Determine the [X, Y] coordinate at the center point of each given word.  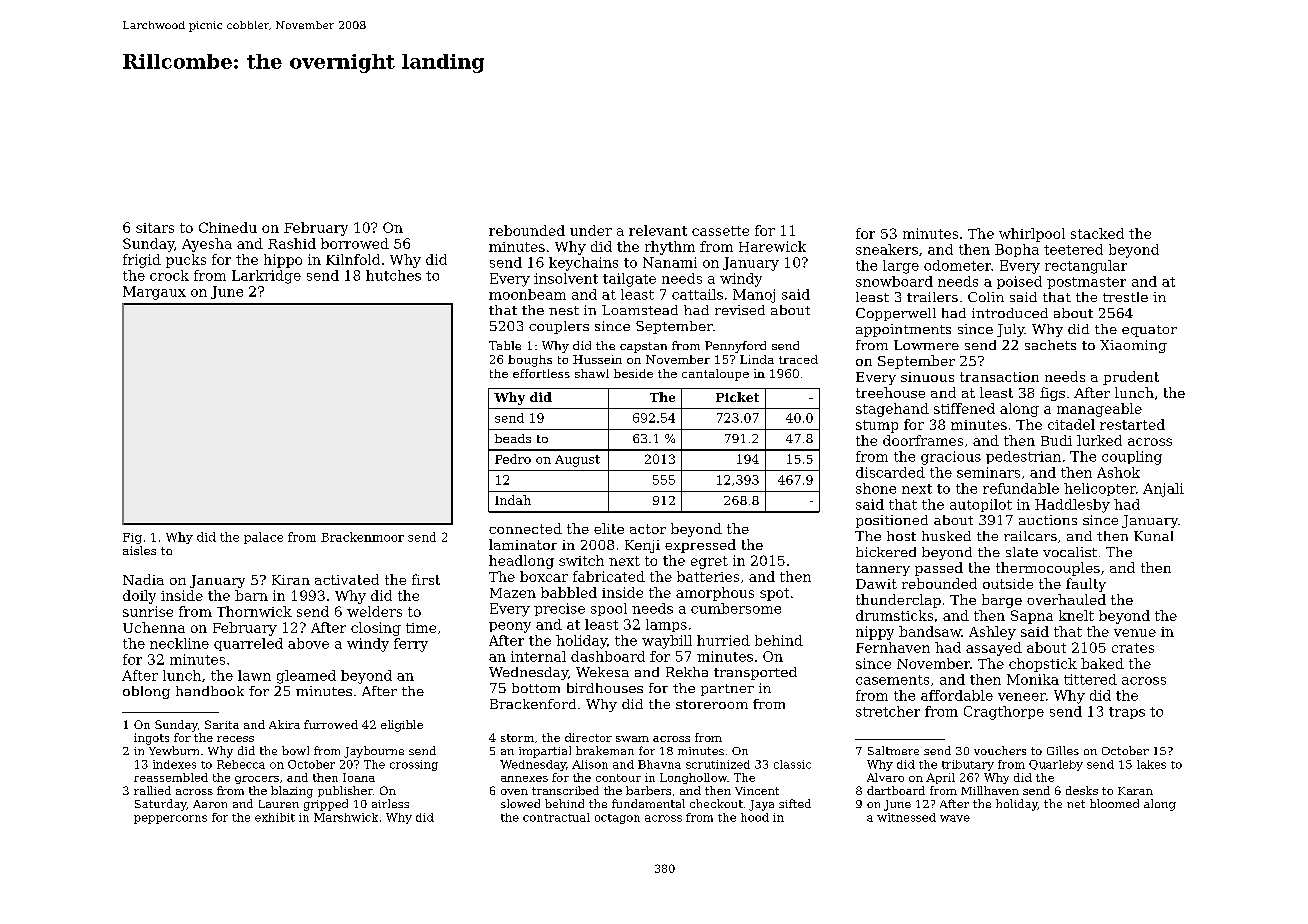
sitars [155, 228]
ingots [151, 739]
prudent [1131, 378]
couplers [559, 327]
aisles [139, 550]
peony [510, 627]
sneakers [887, 249]
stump [877, 426]
